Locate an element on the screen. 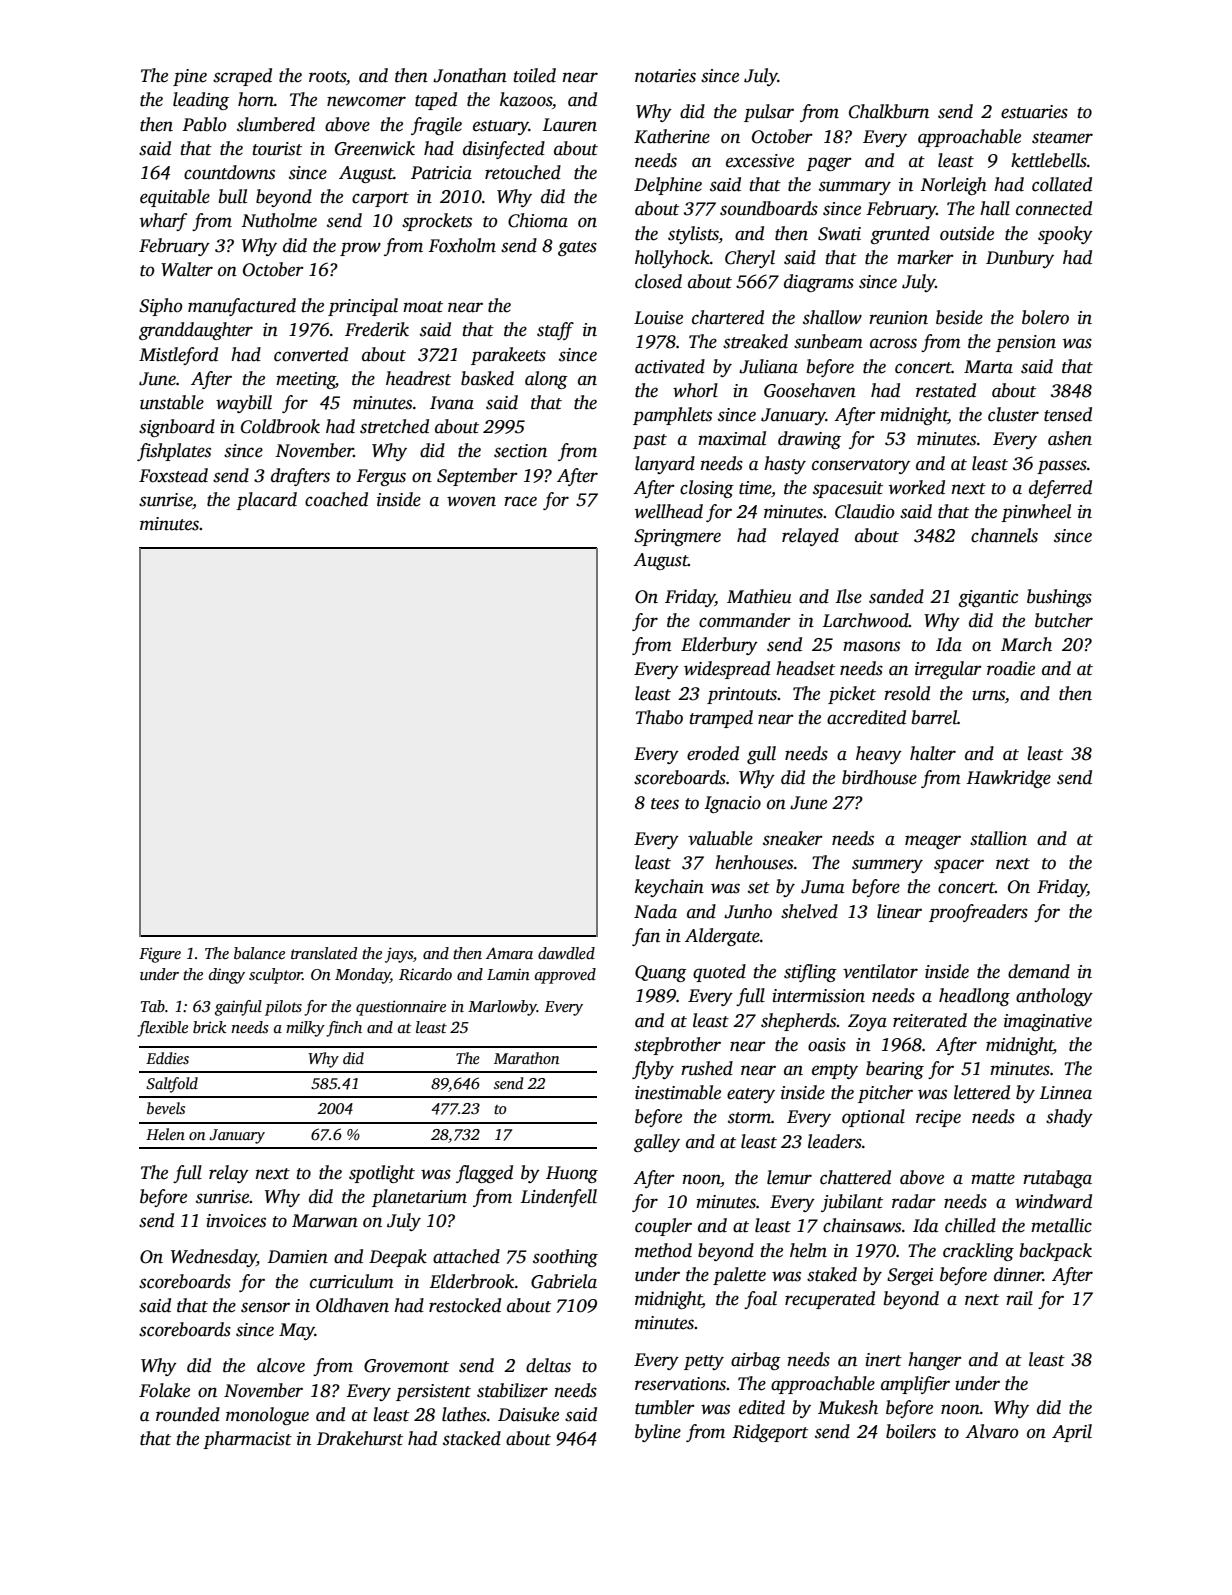 This screenshot has height=1595, width=1232. conservatory is located at coordinates (861, 466).
